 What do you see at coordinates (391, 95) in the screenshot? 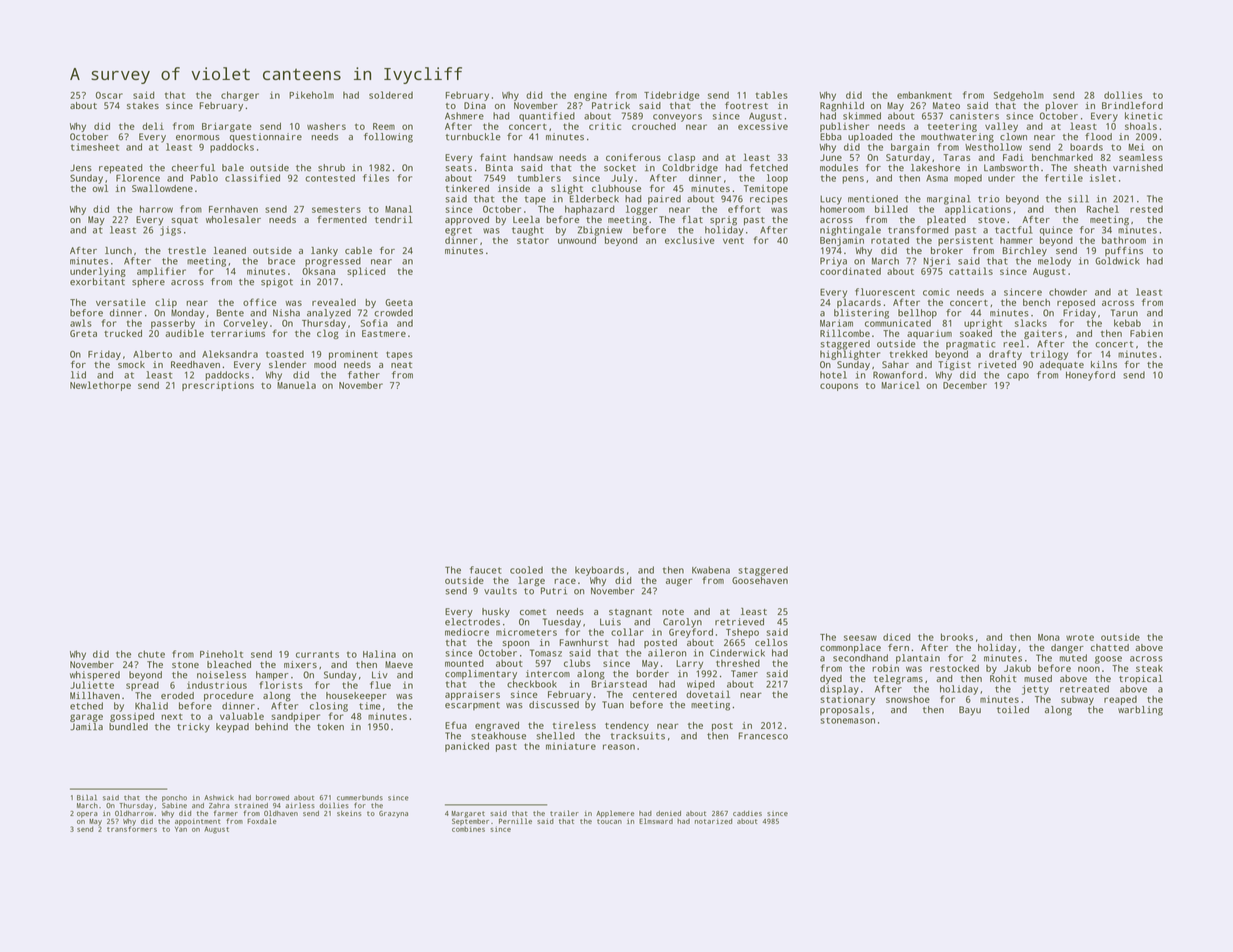
I see `soldered` at bounding box center [391, 95].
